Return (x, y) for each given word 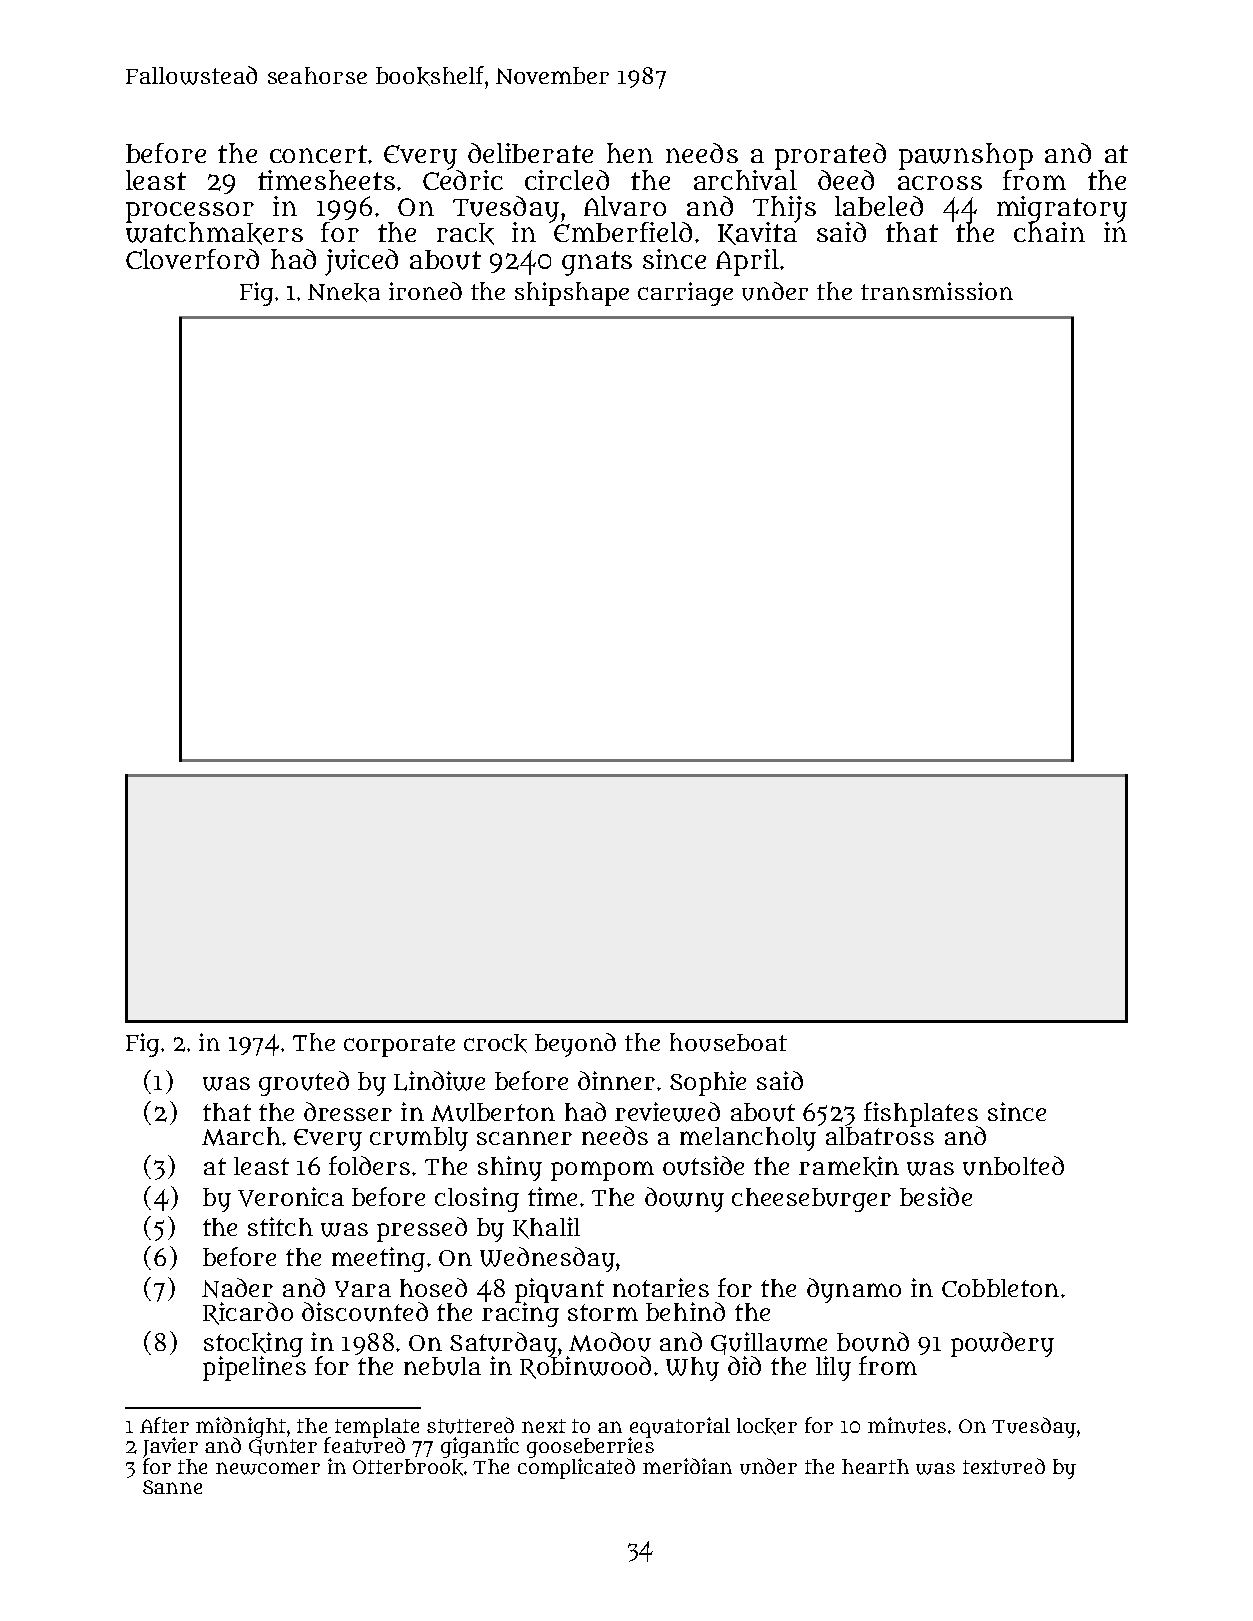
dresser (348, 1111)
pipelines (254, 1369)
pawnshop (966, 156)
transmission (937, 291)
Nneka (344, 292)
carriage (685, 294)
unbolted (1013, 1166)
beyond (575, 1045)
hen (630, 153)
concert (318, 154)
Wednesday (547, 1259)
